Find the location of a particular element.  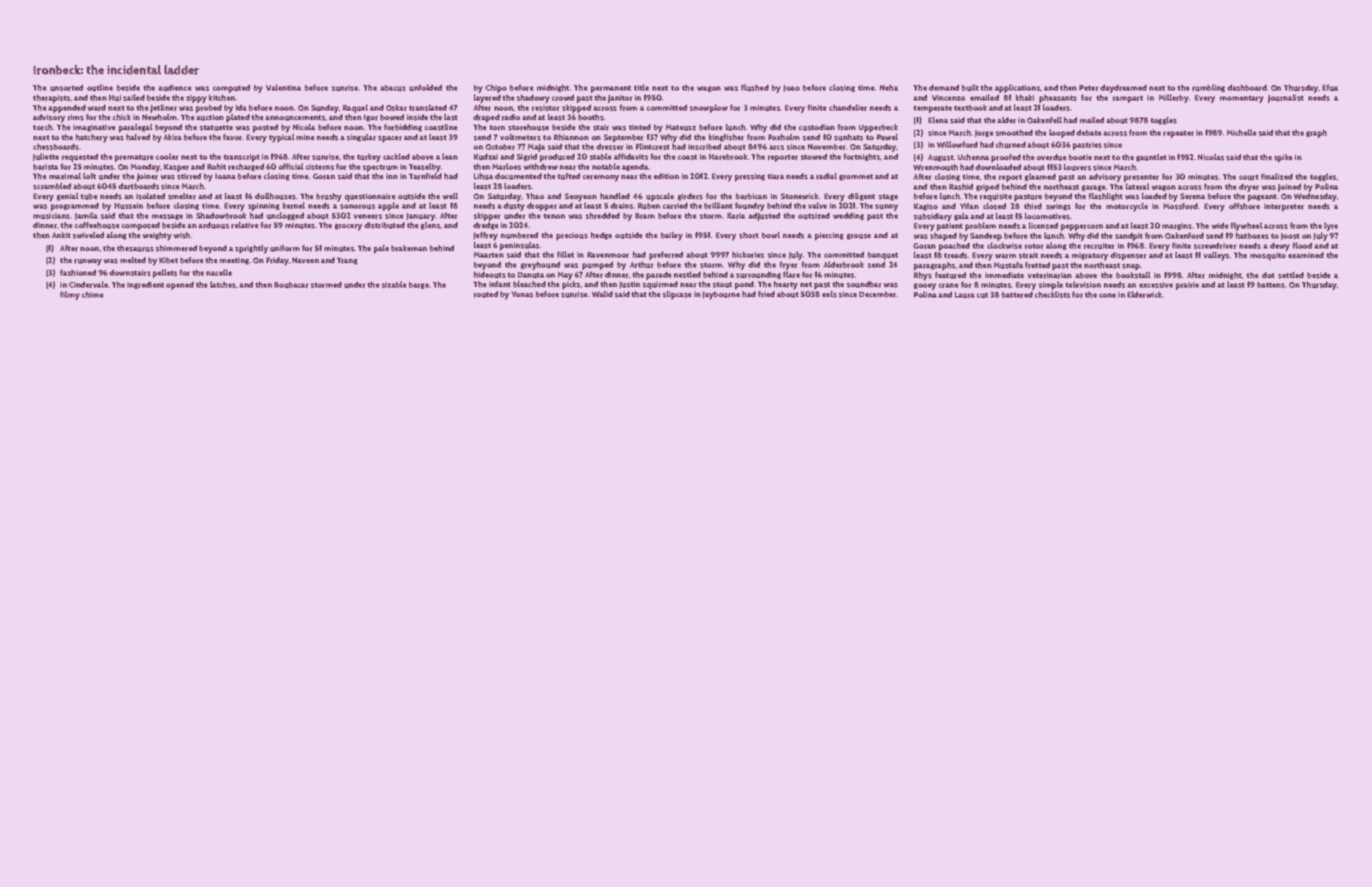

thesaurus is located at coordinates (135, 248).
